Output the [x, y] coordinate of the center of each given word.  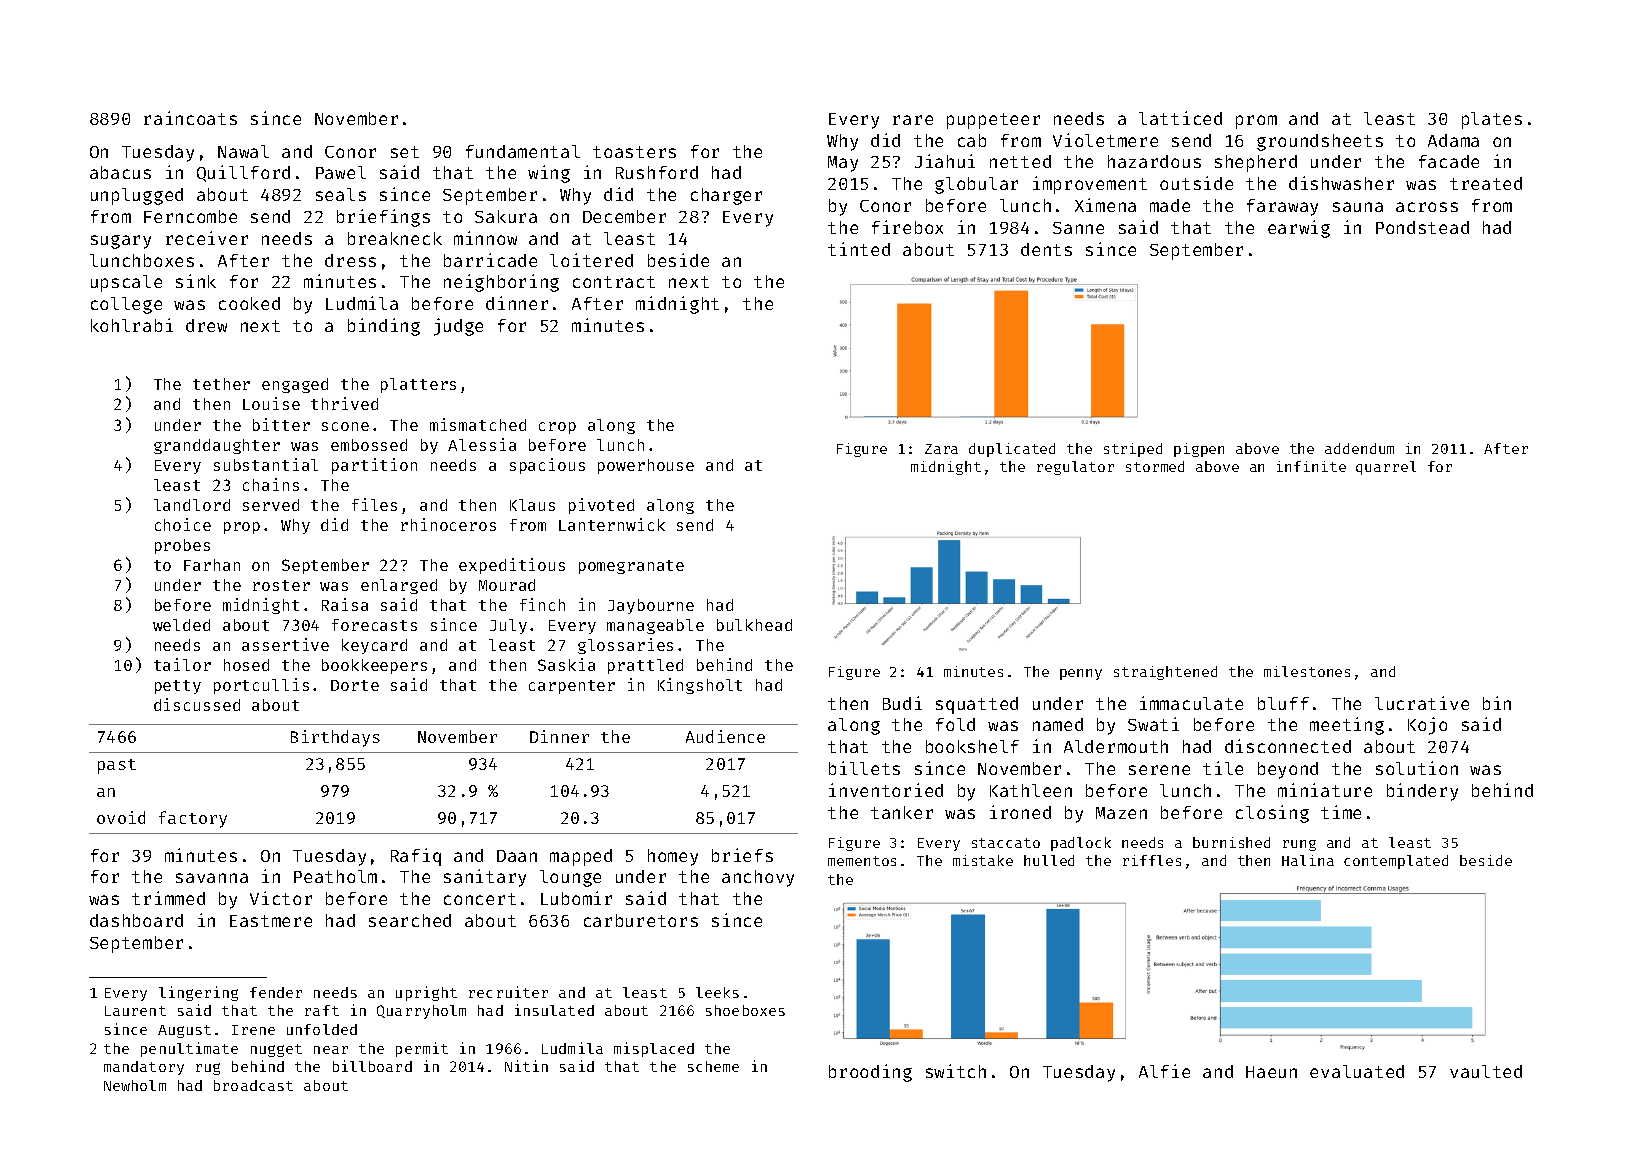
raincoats [190, 118]
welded [181, 625]
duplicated [1012, 450]
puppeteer [993, 121]
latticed [1180, 118]
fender [276, 992]
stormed [1155, 466]
